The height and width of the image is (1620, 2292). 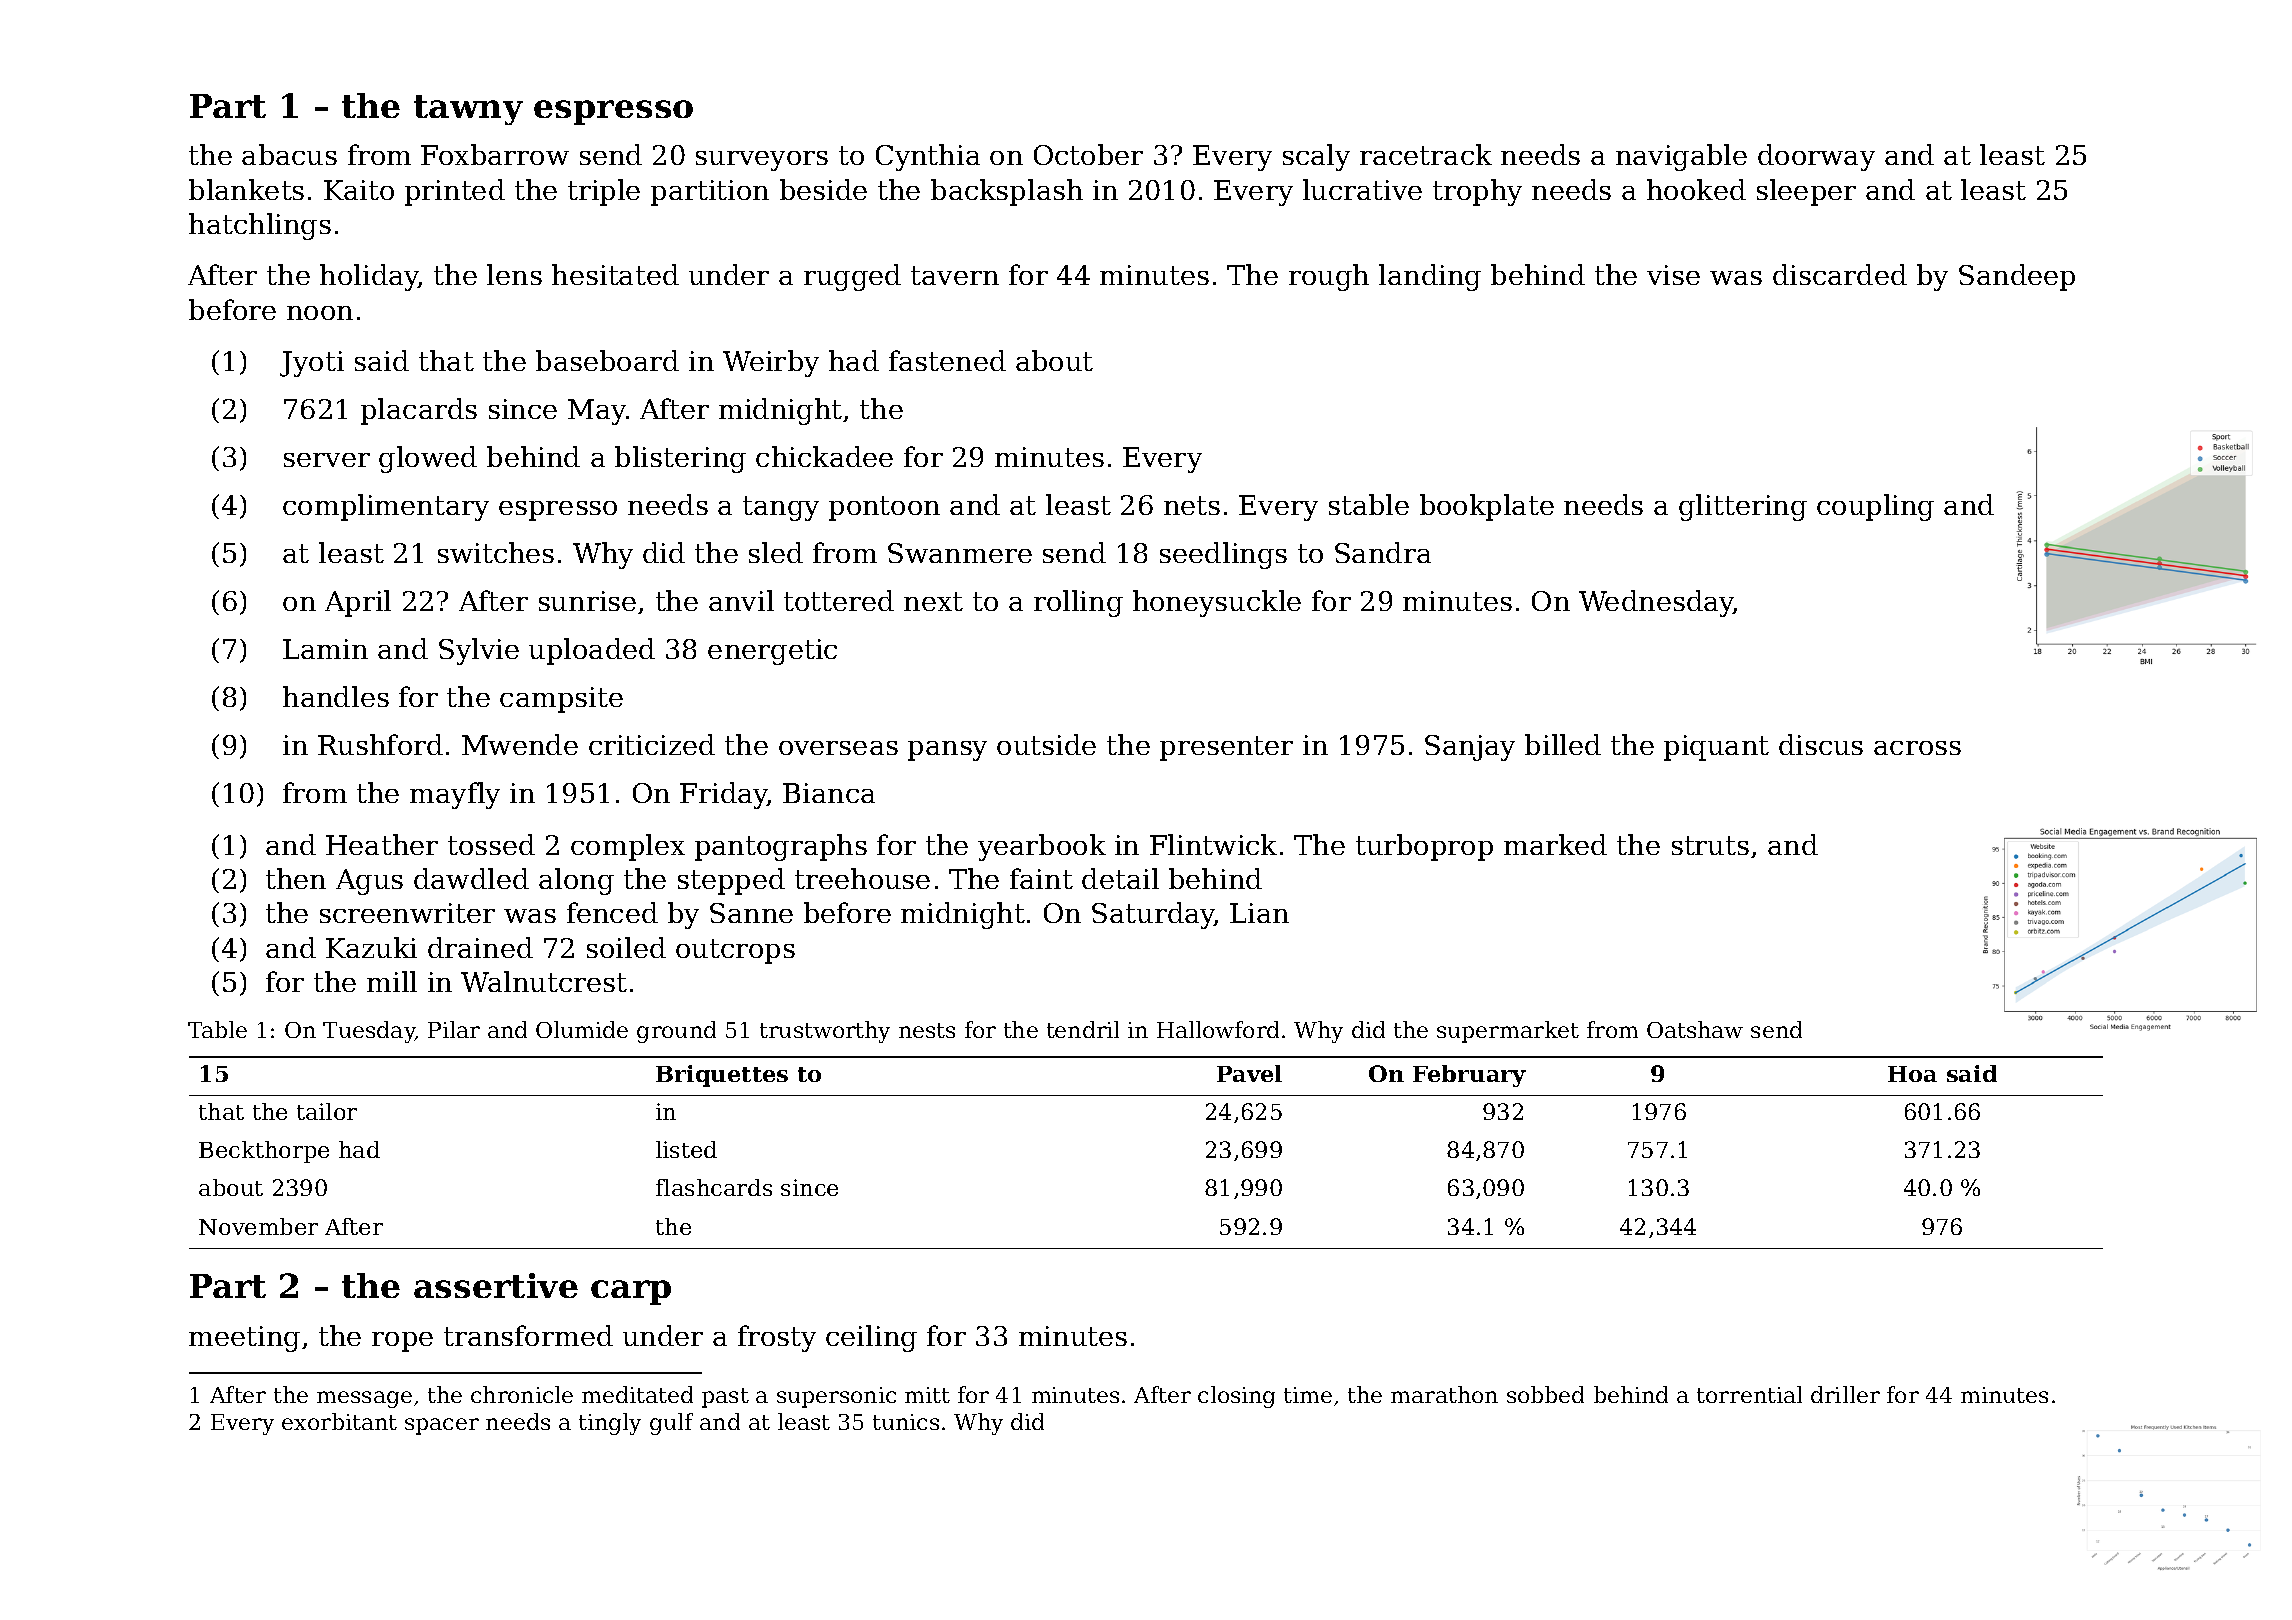 I want to click on screenwriter, so click(x=407, y=913).
